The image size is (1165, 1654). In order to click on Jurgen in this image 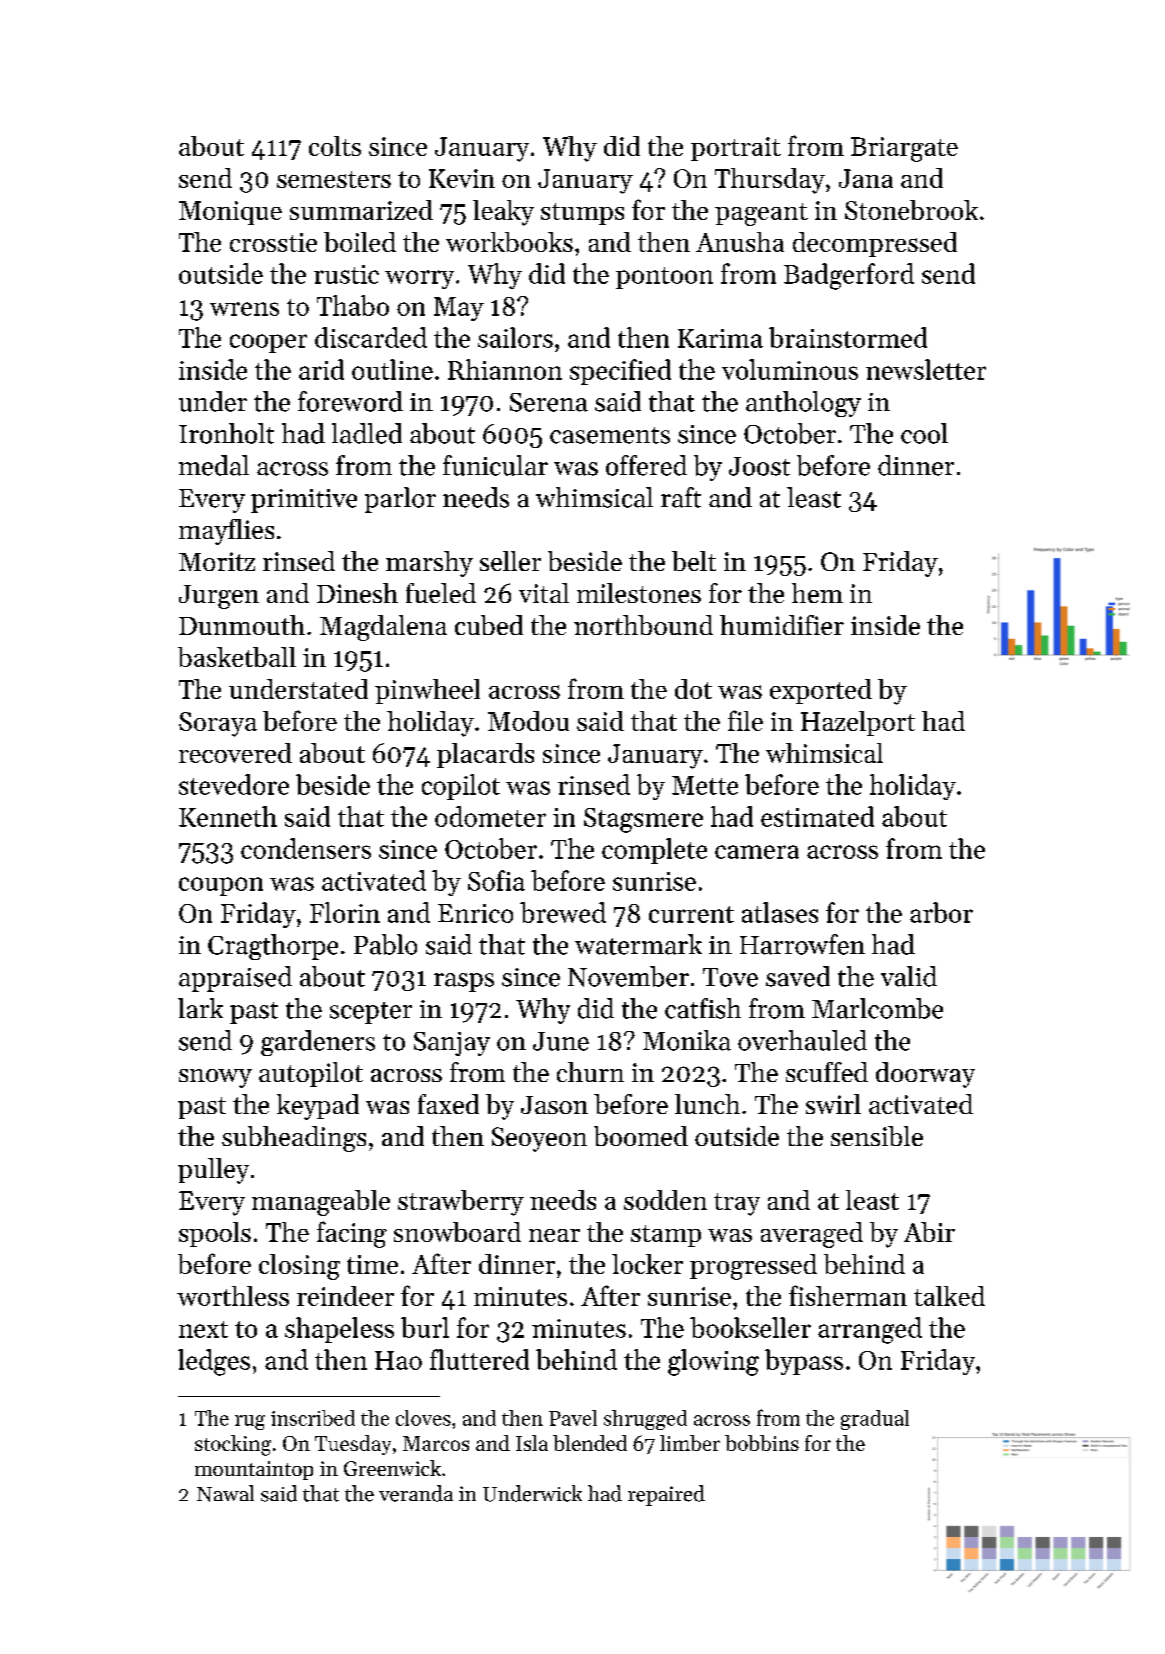, I will do `click(219, 597)`.
